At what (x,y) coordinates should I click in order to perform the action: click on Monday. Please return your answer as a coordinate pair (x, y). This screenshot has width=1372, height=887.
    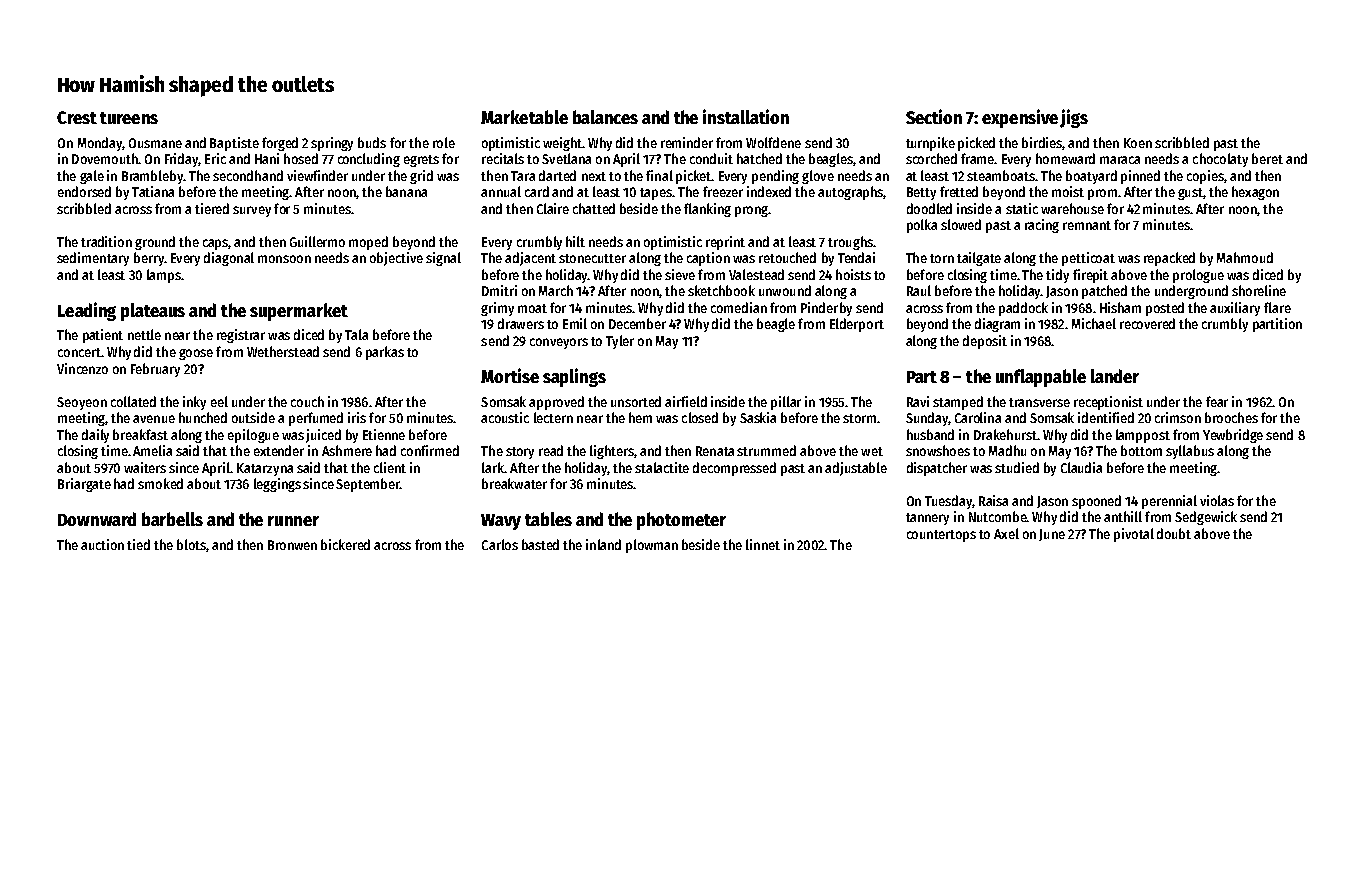
    Looking at the image, I should click on (100, 144).
